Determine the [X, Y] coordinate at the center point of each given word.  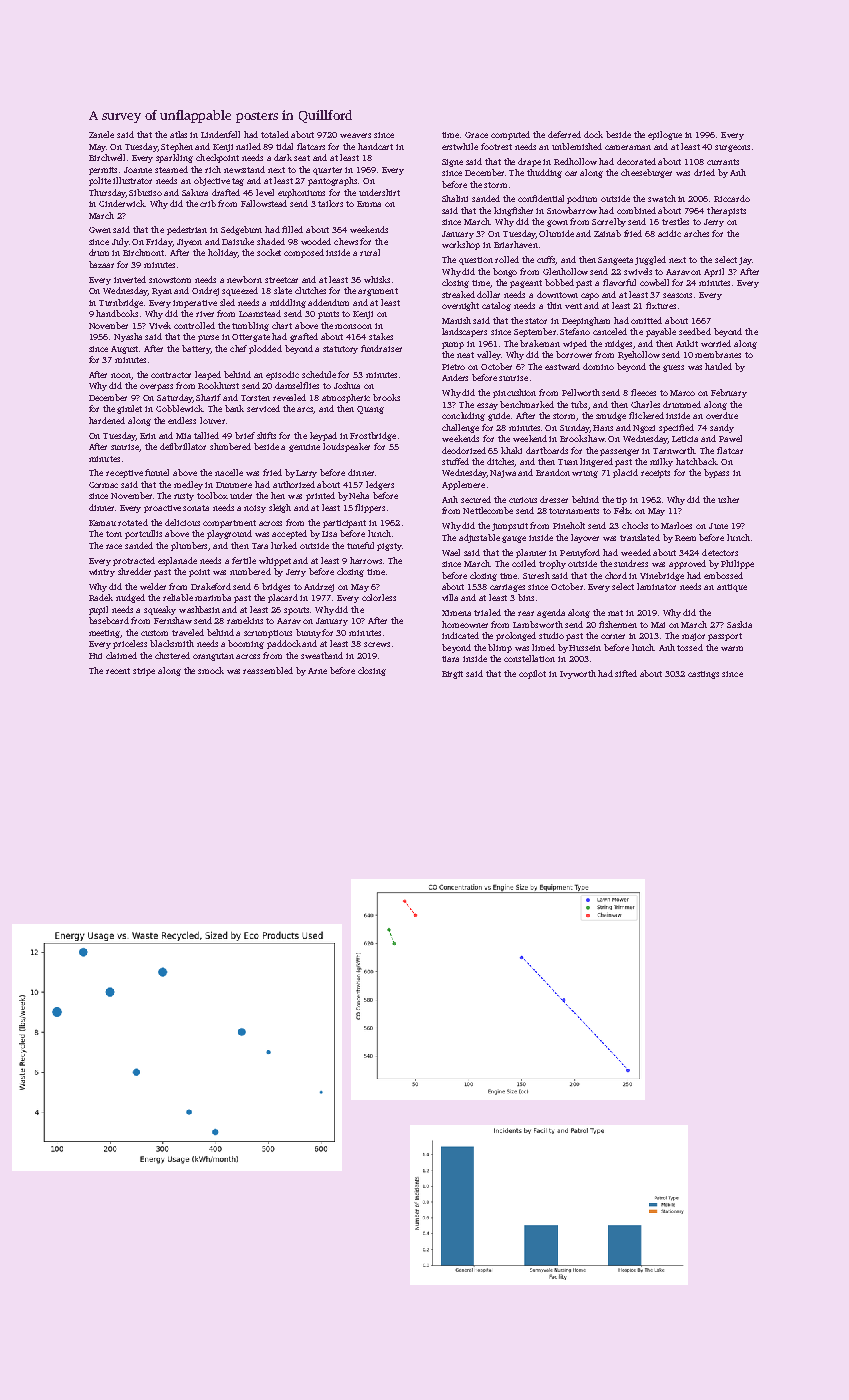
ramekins [245, 620]
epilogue [665, 135]
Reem [685, 538]
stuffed [455, 461]
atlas [178, 134]
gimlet [129, 409]
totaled [275, 134]
